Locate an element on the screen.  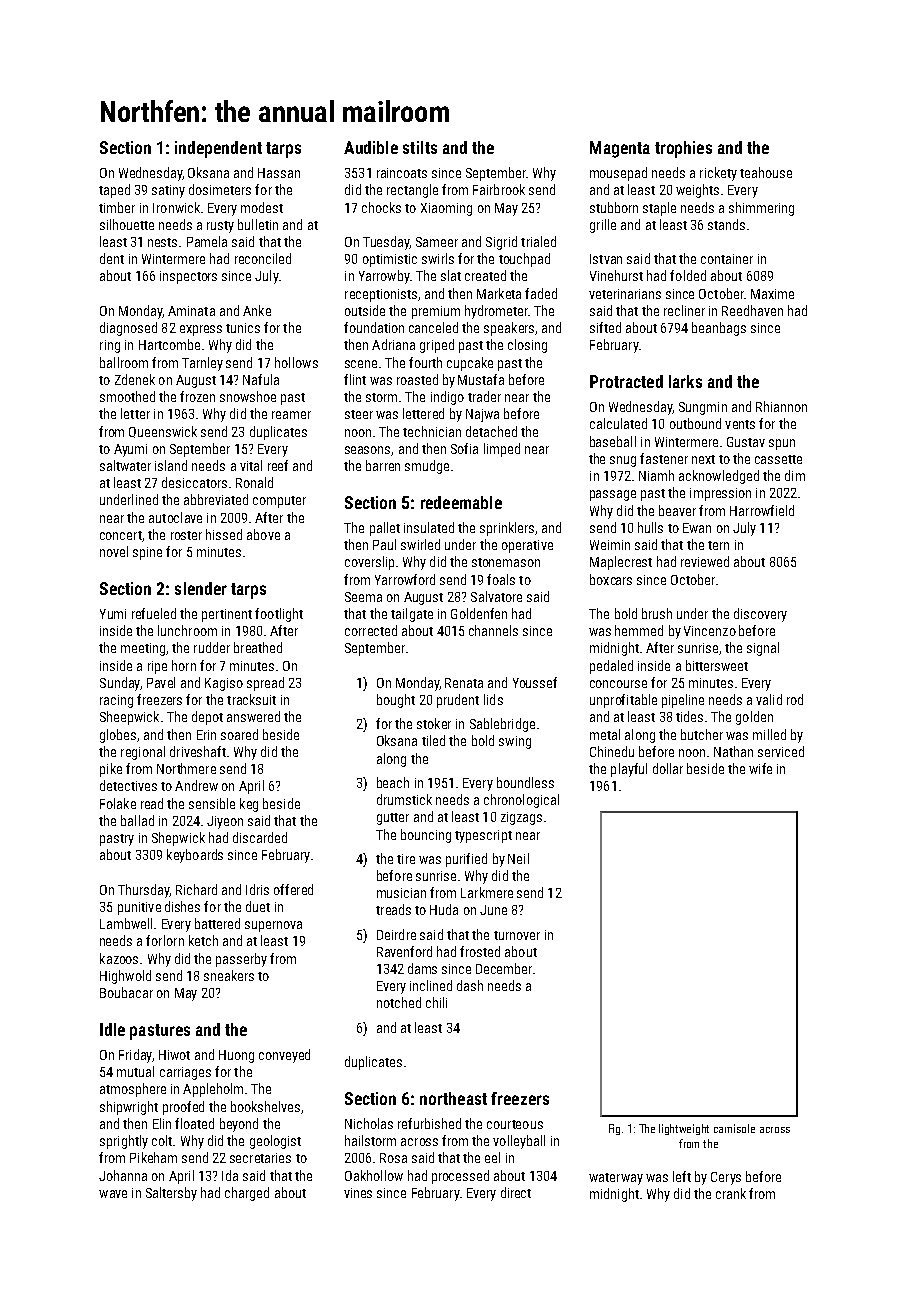
turnover is located at coordinates (517, 935).
